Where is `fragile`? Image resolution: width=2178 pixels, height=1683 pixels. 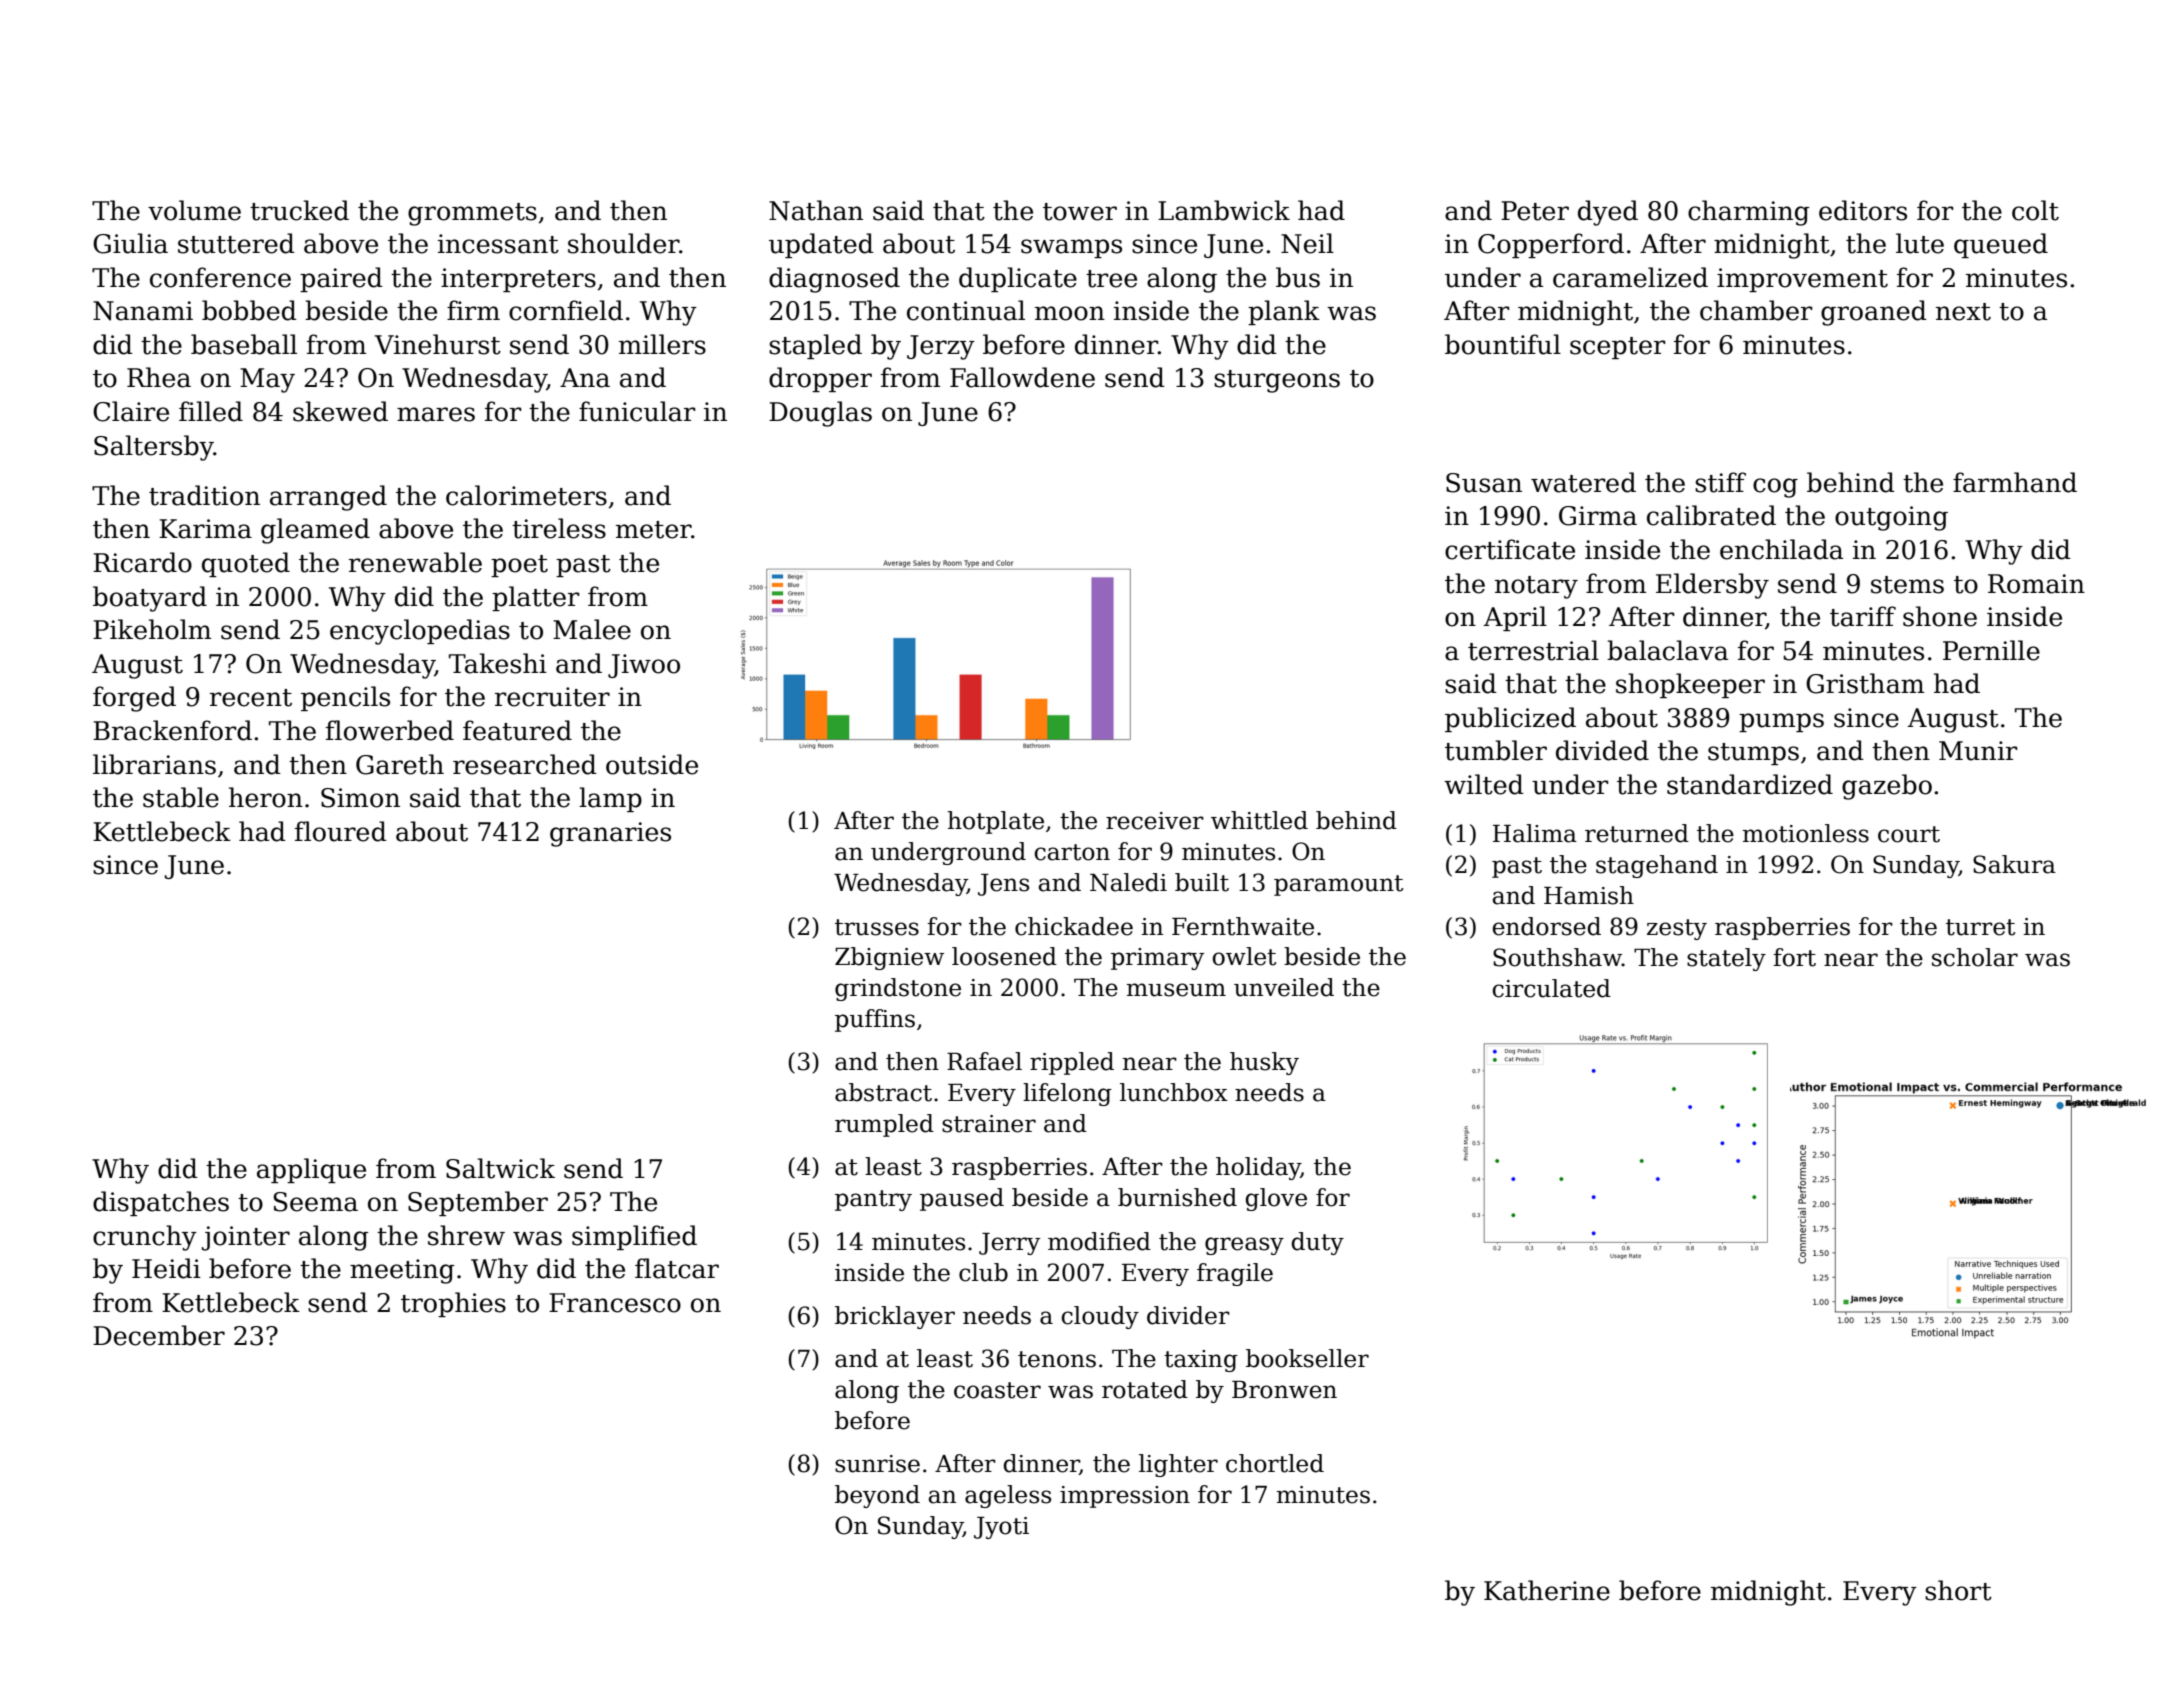 fragile is located at coordinates (1235, 1274).
